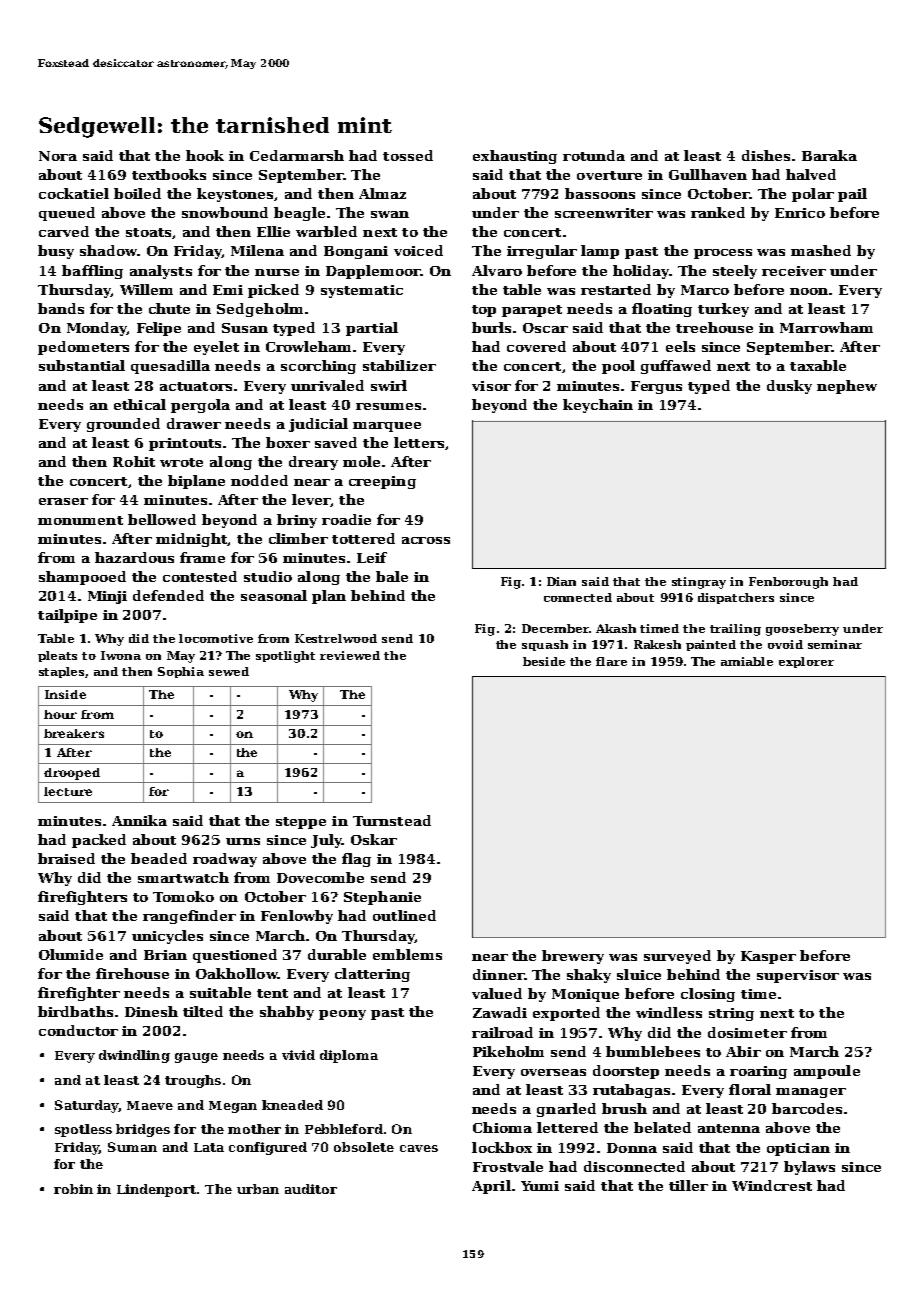 The image size is (924, 1308). I want to click on mashed, so click(821, 250).
